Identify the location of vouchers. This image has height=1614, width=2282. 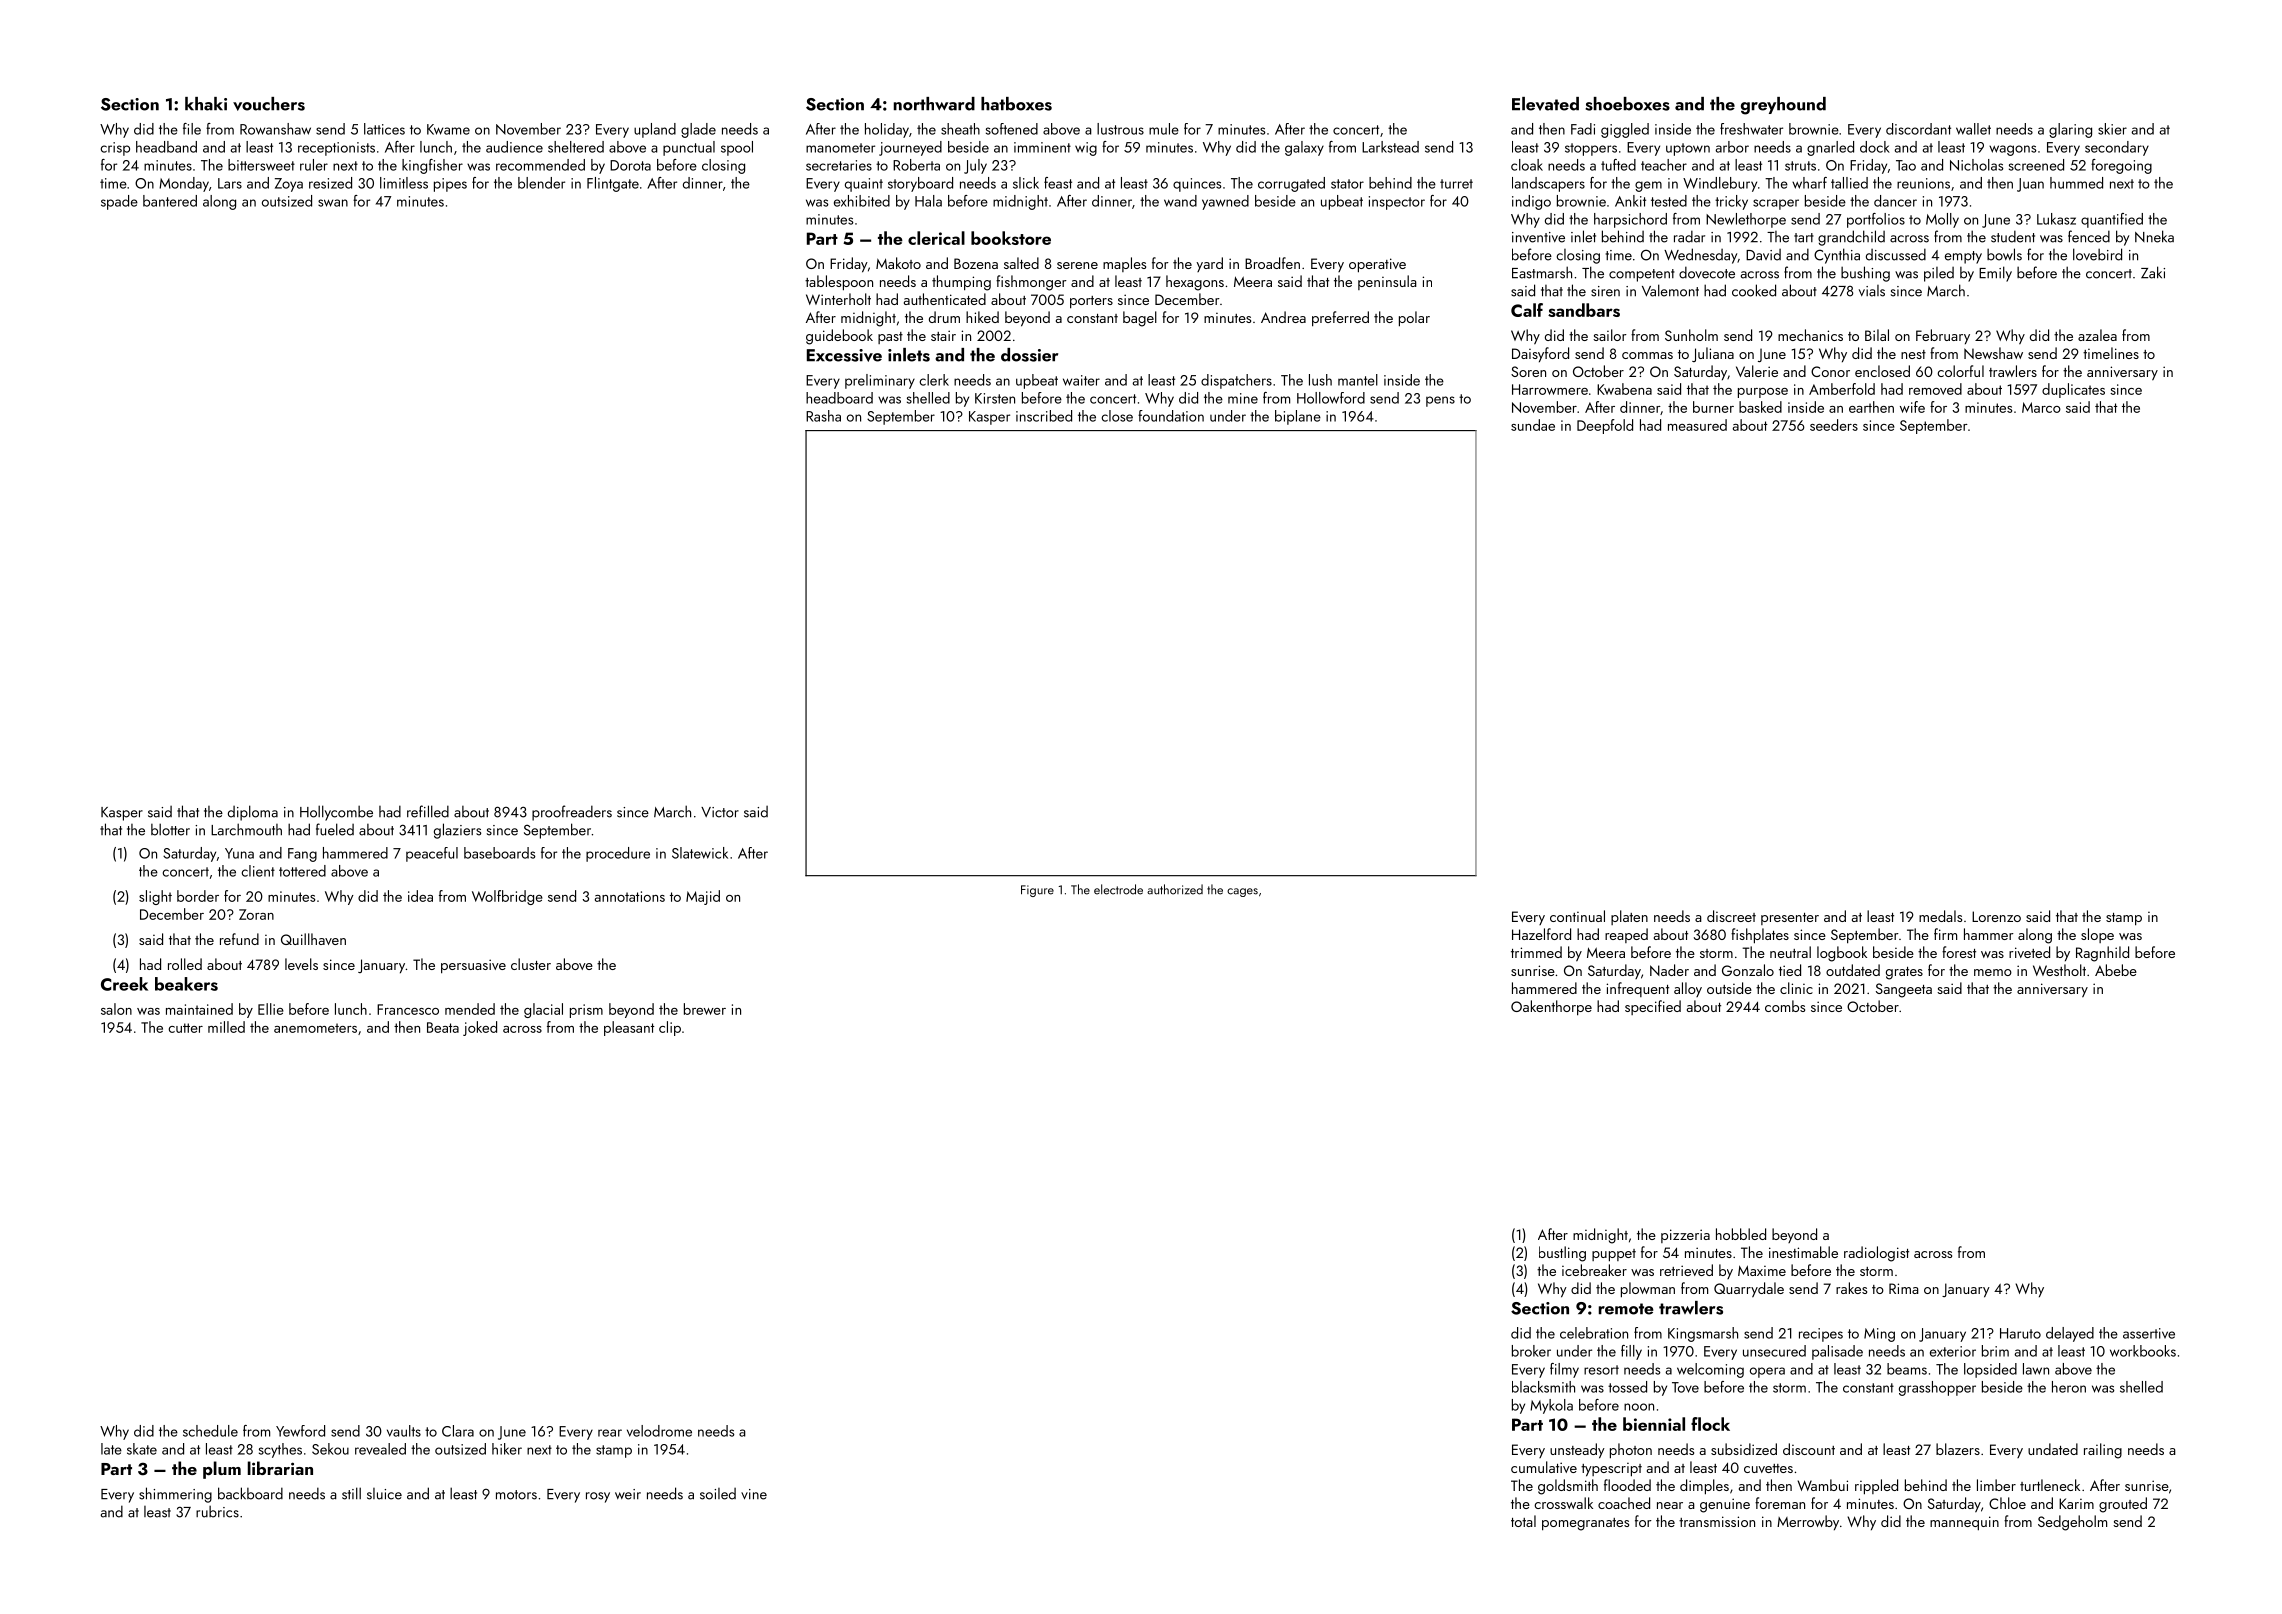
(269, 104).
